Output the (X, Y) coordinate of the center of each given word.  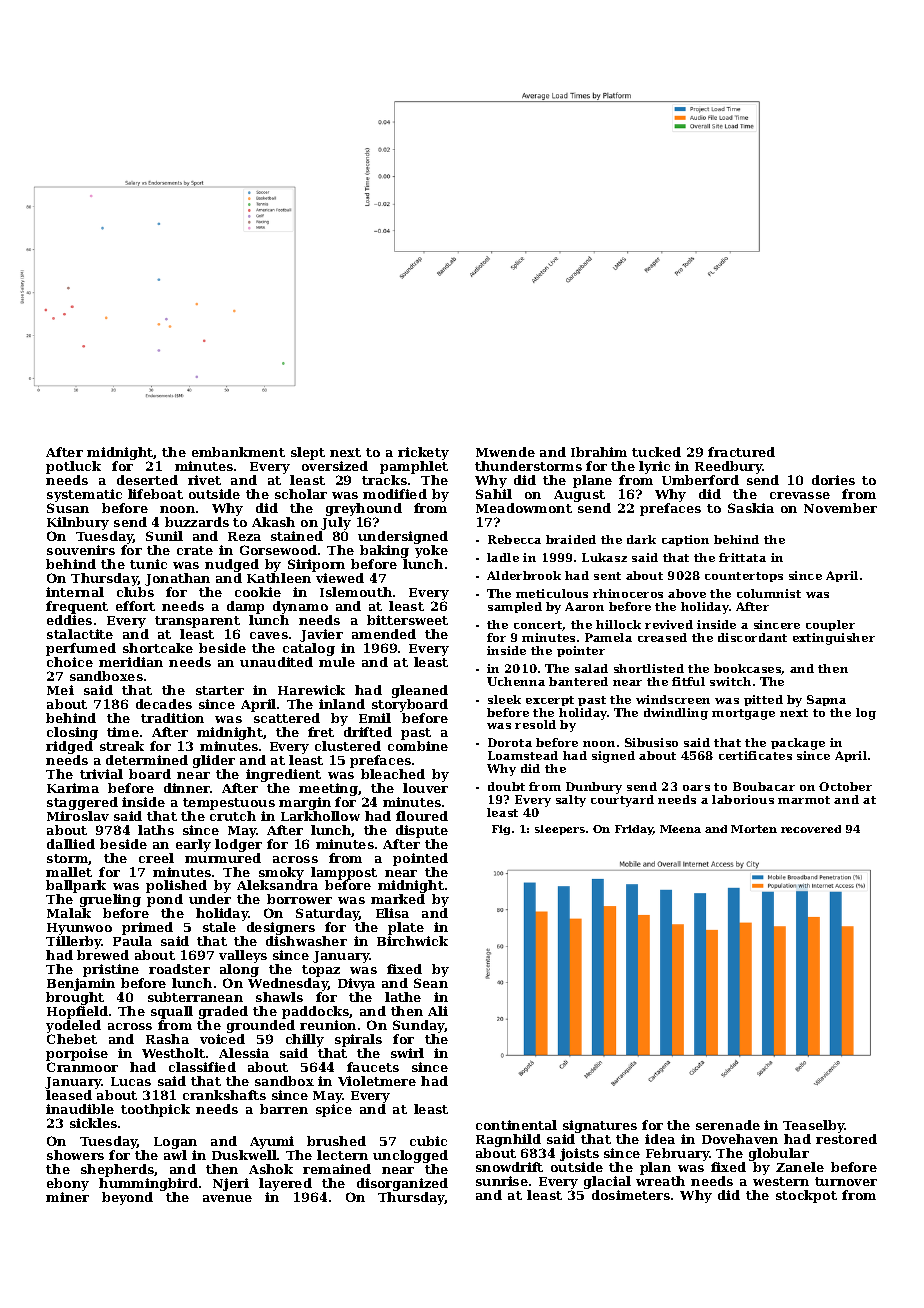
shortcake (158, 648)
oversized (335, 466)
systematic (84, 495)
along (239, 970)
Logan (175, 1143)
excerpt (550, 701)
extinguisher (834, 639)
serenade (728, 1125)
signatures (600, 1126)
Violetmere (377, 1081)
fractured (741, 452)
